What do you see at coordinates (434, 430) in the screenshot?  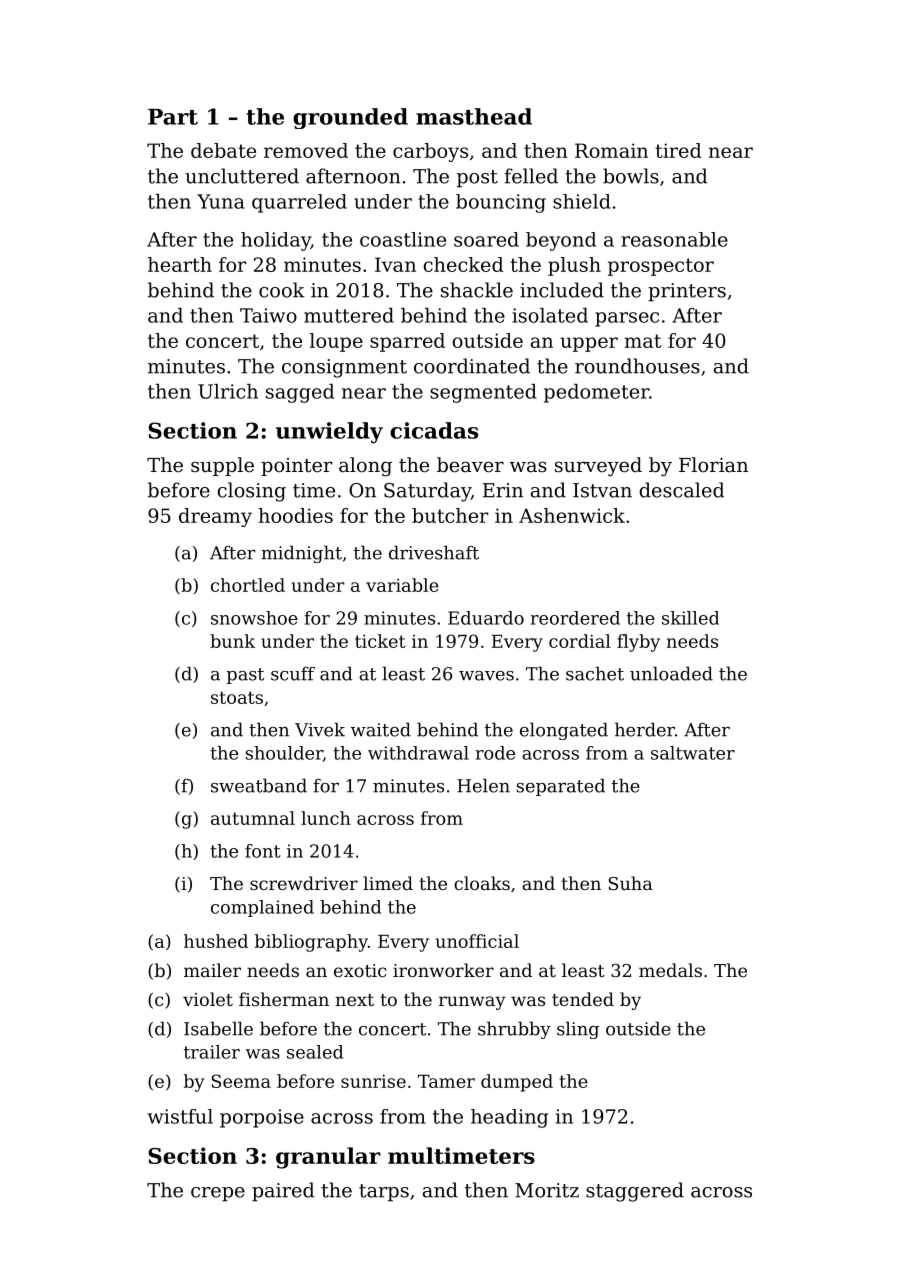 I see `cicadas` at bounding box center [434, 430].
